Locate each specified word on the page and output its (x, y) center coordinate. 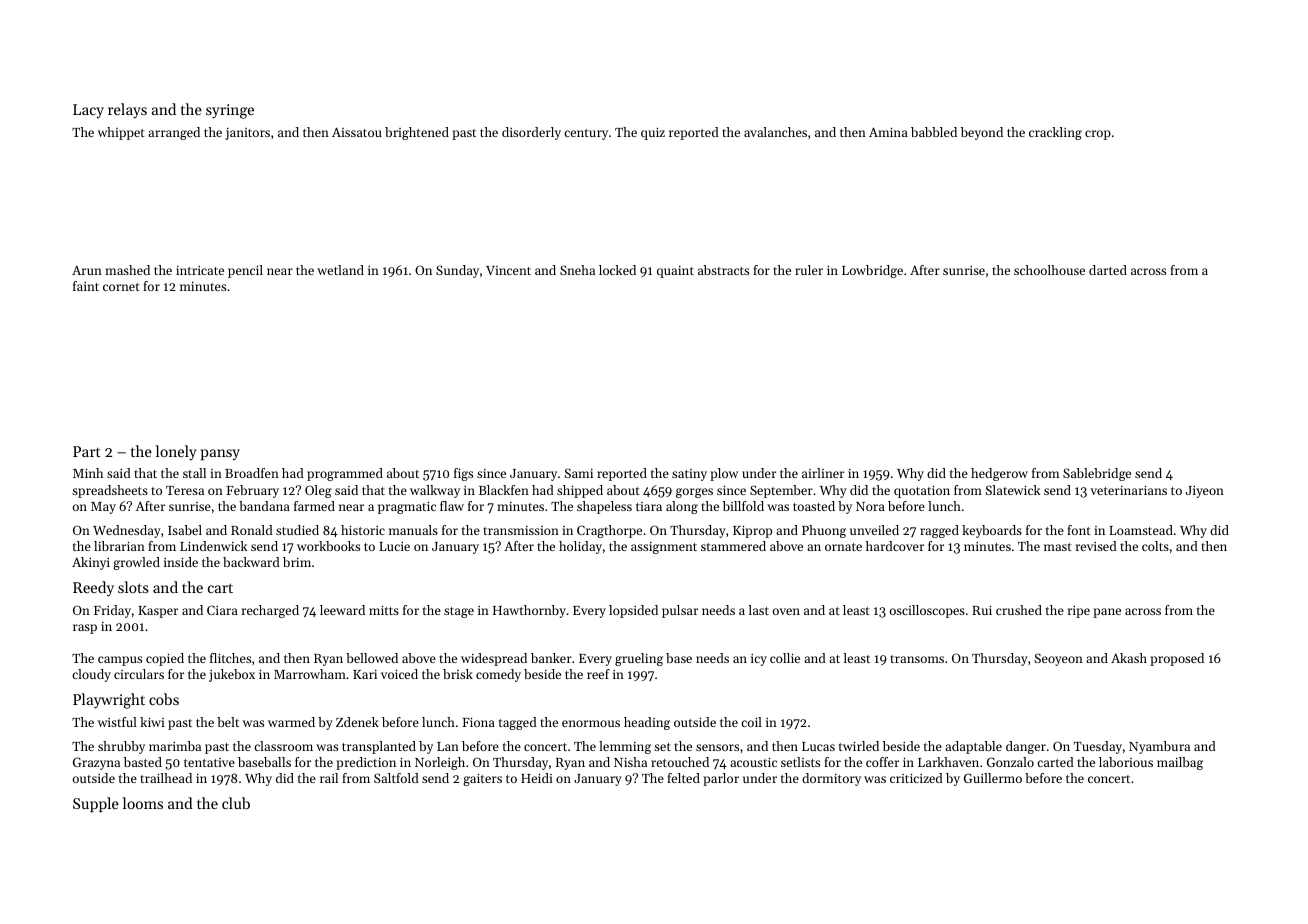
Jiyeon (1205, 492)
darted (1108, 270)
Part (87, 451)
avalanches (775, 132)
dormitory (831, 779)
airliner (823, 473)
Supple (96, 804)
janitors (247, 134)
